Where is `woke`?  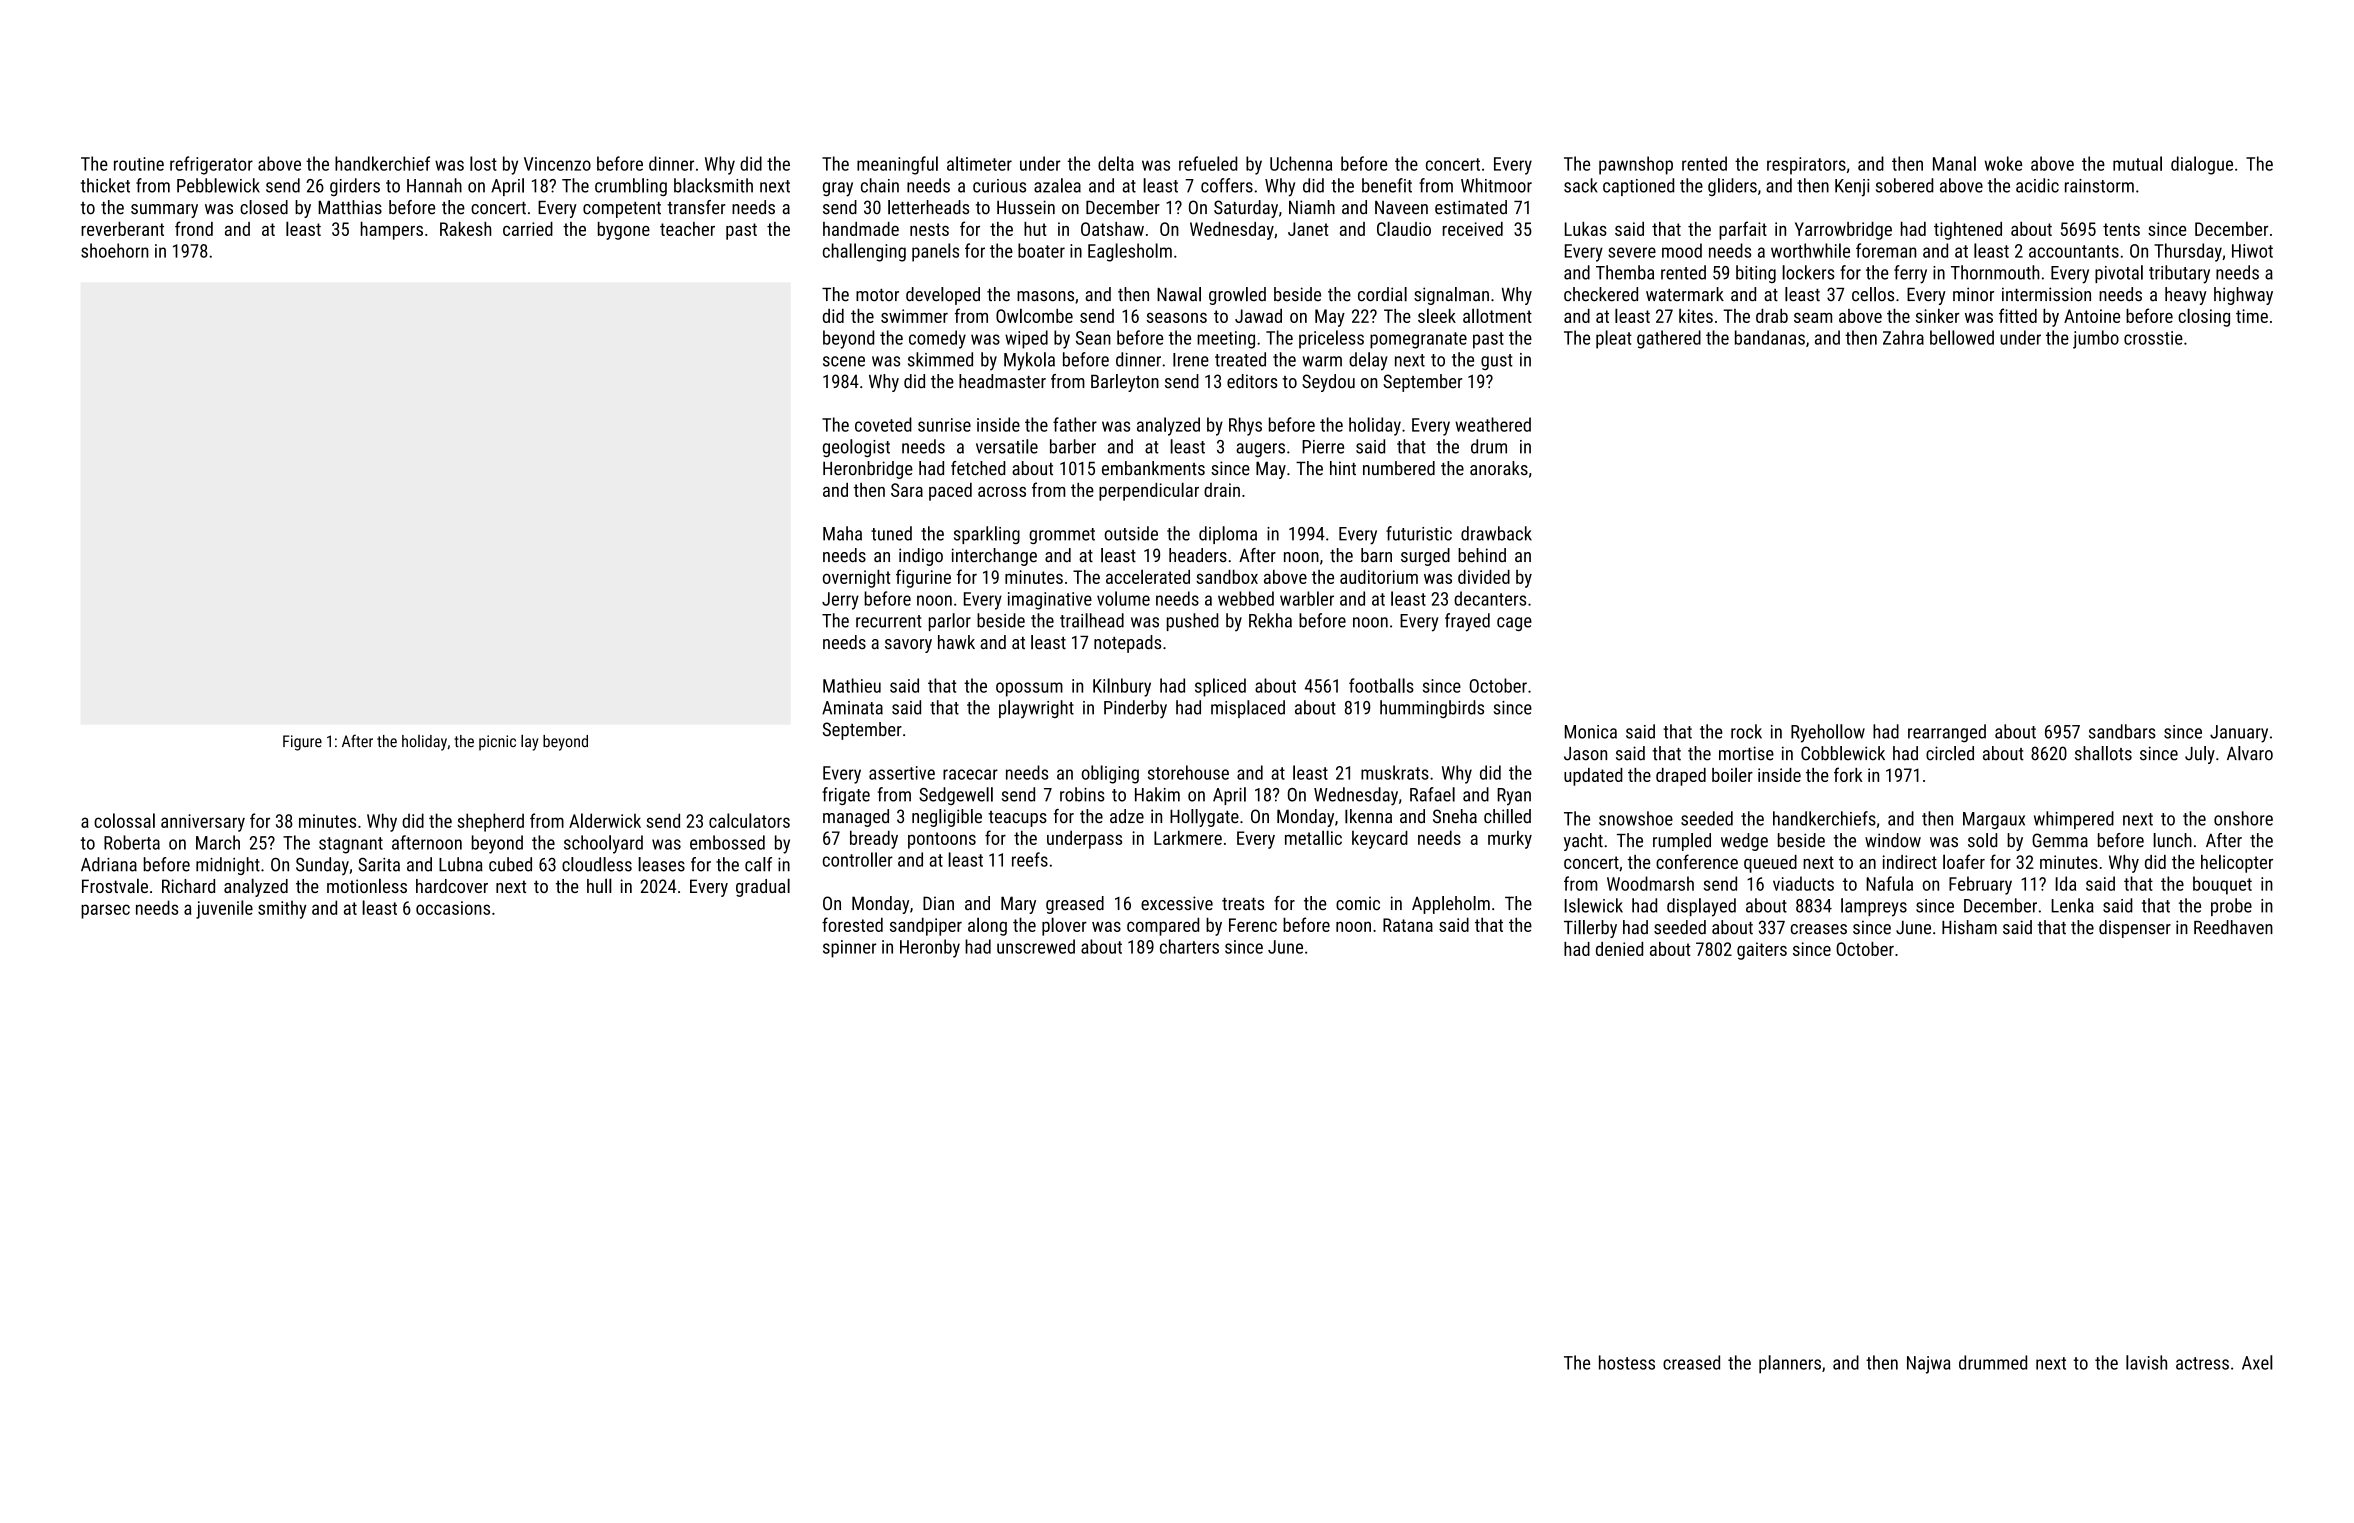
woke is located at coordinates (2003, 163).
